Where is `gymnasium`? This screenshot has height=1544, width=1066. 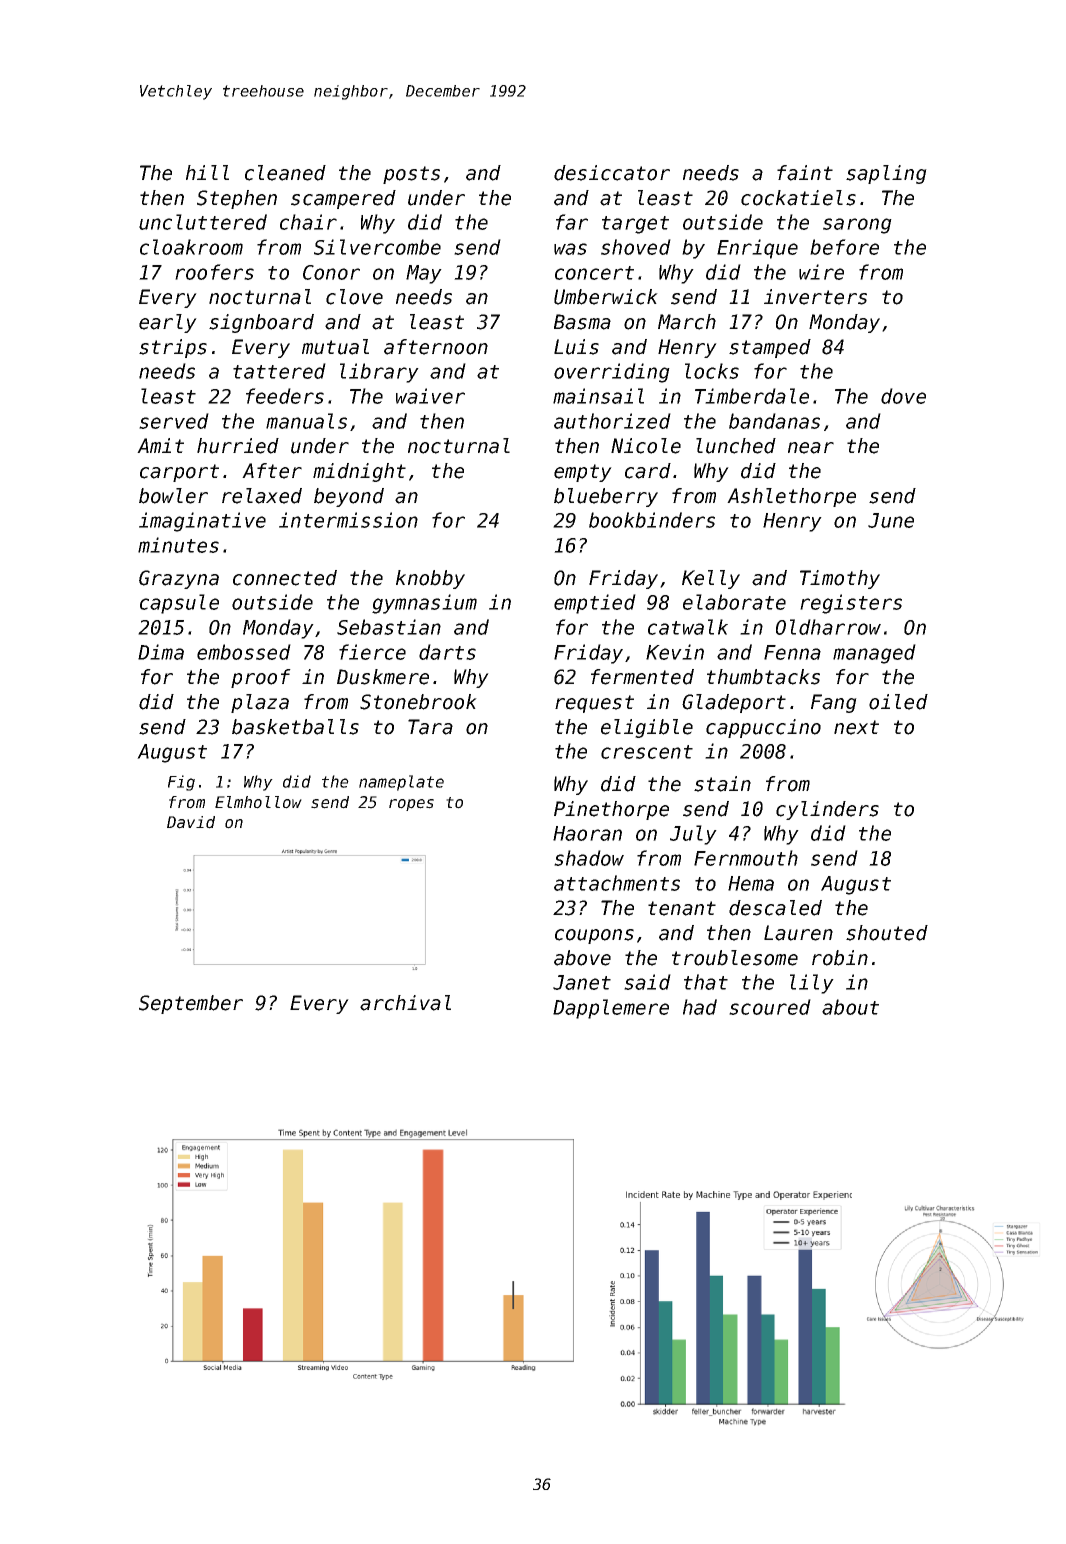 gymnasium is located at coordinates (424, 604).
